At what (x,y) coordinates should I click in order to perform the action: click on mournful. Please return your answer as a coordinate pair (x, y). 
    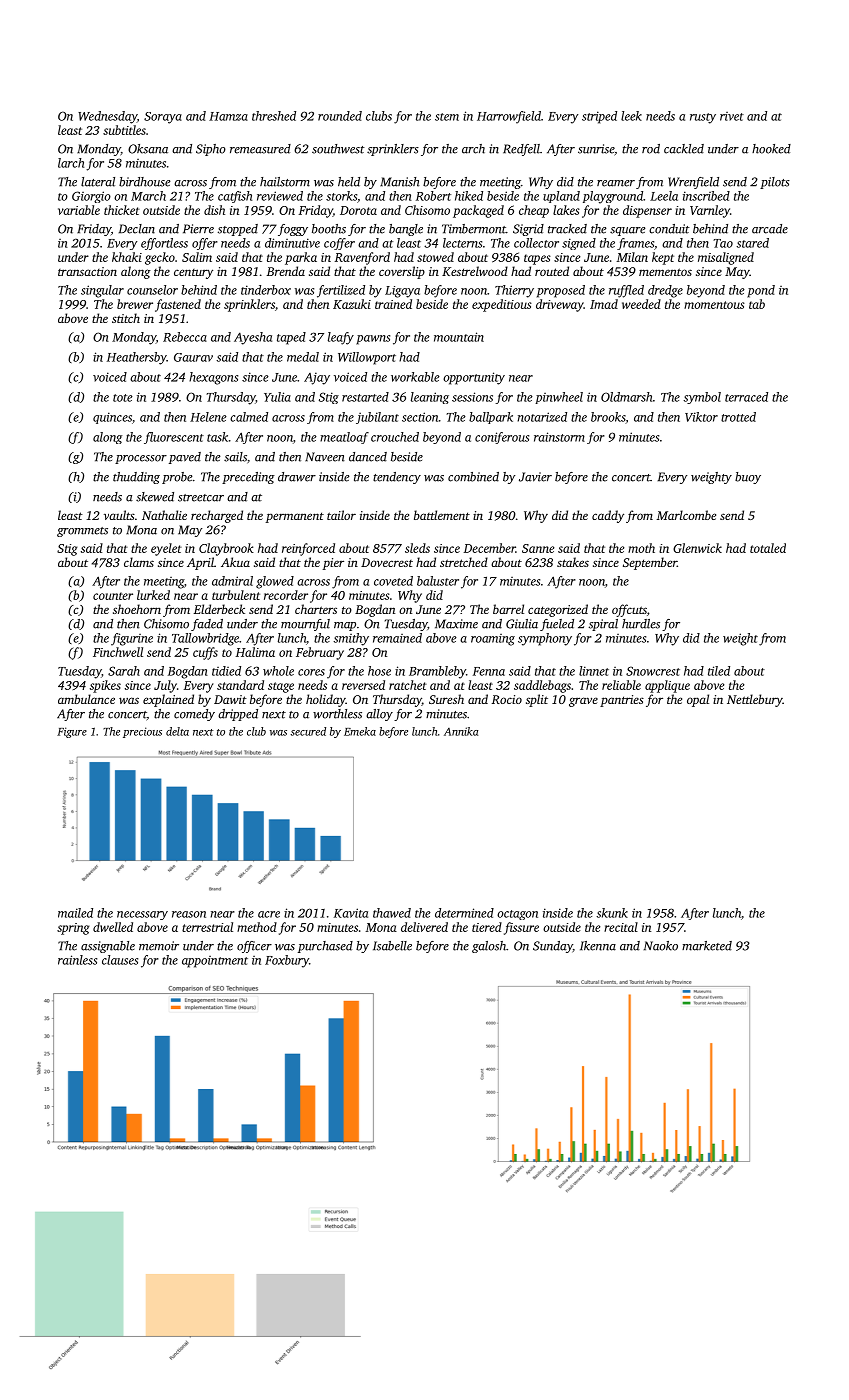
    Looking at the image, I should click on (305, 625).
